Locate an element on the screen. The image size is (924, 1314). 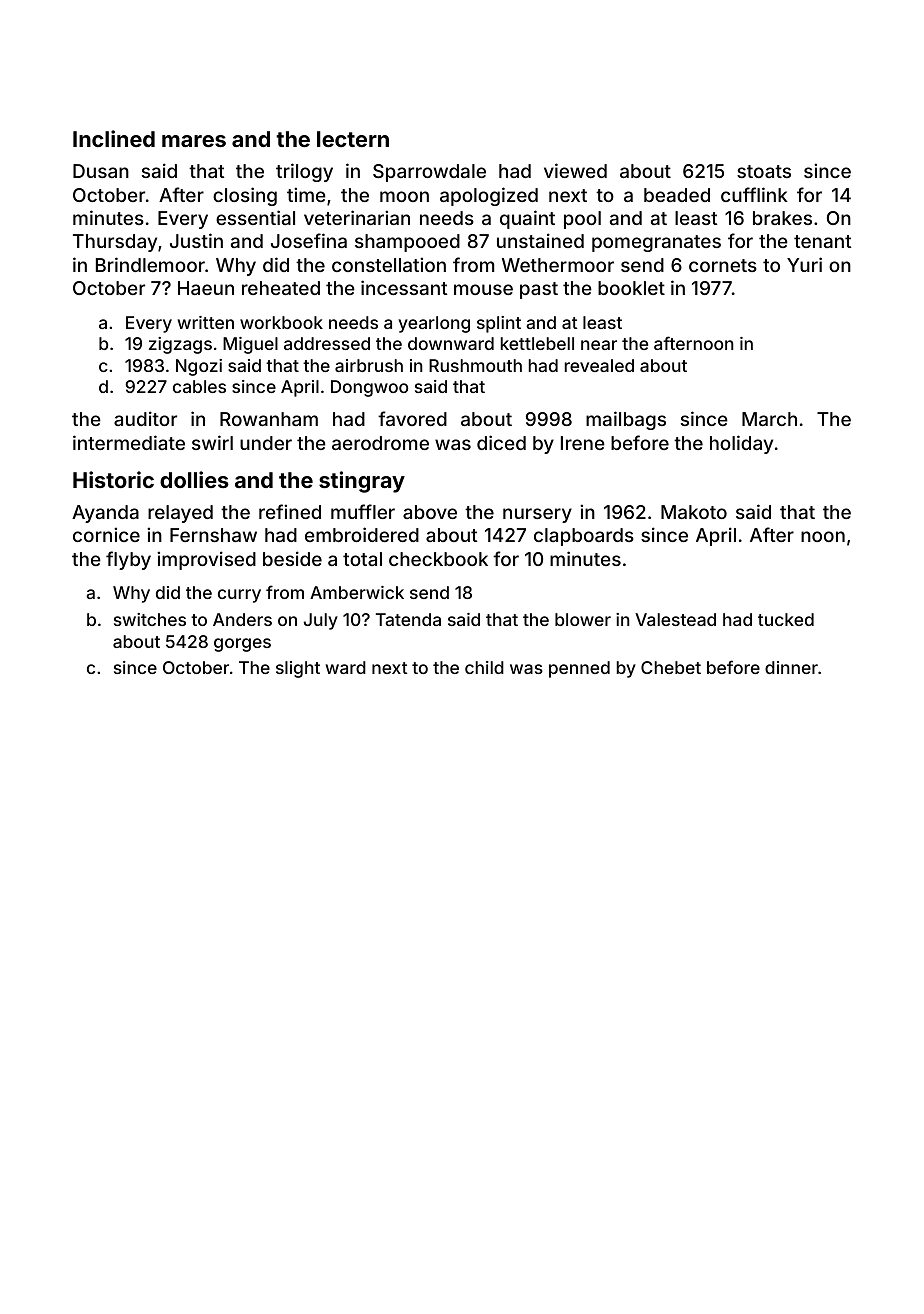
written is located at coordinates (206, 322).
